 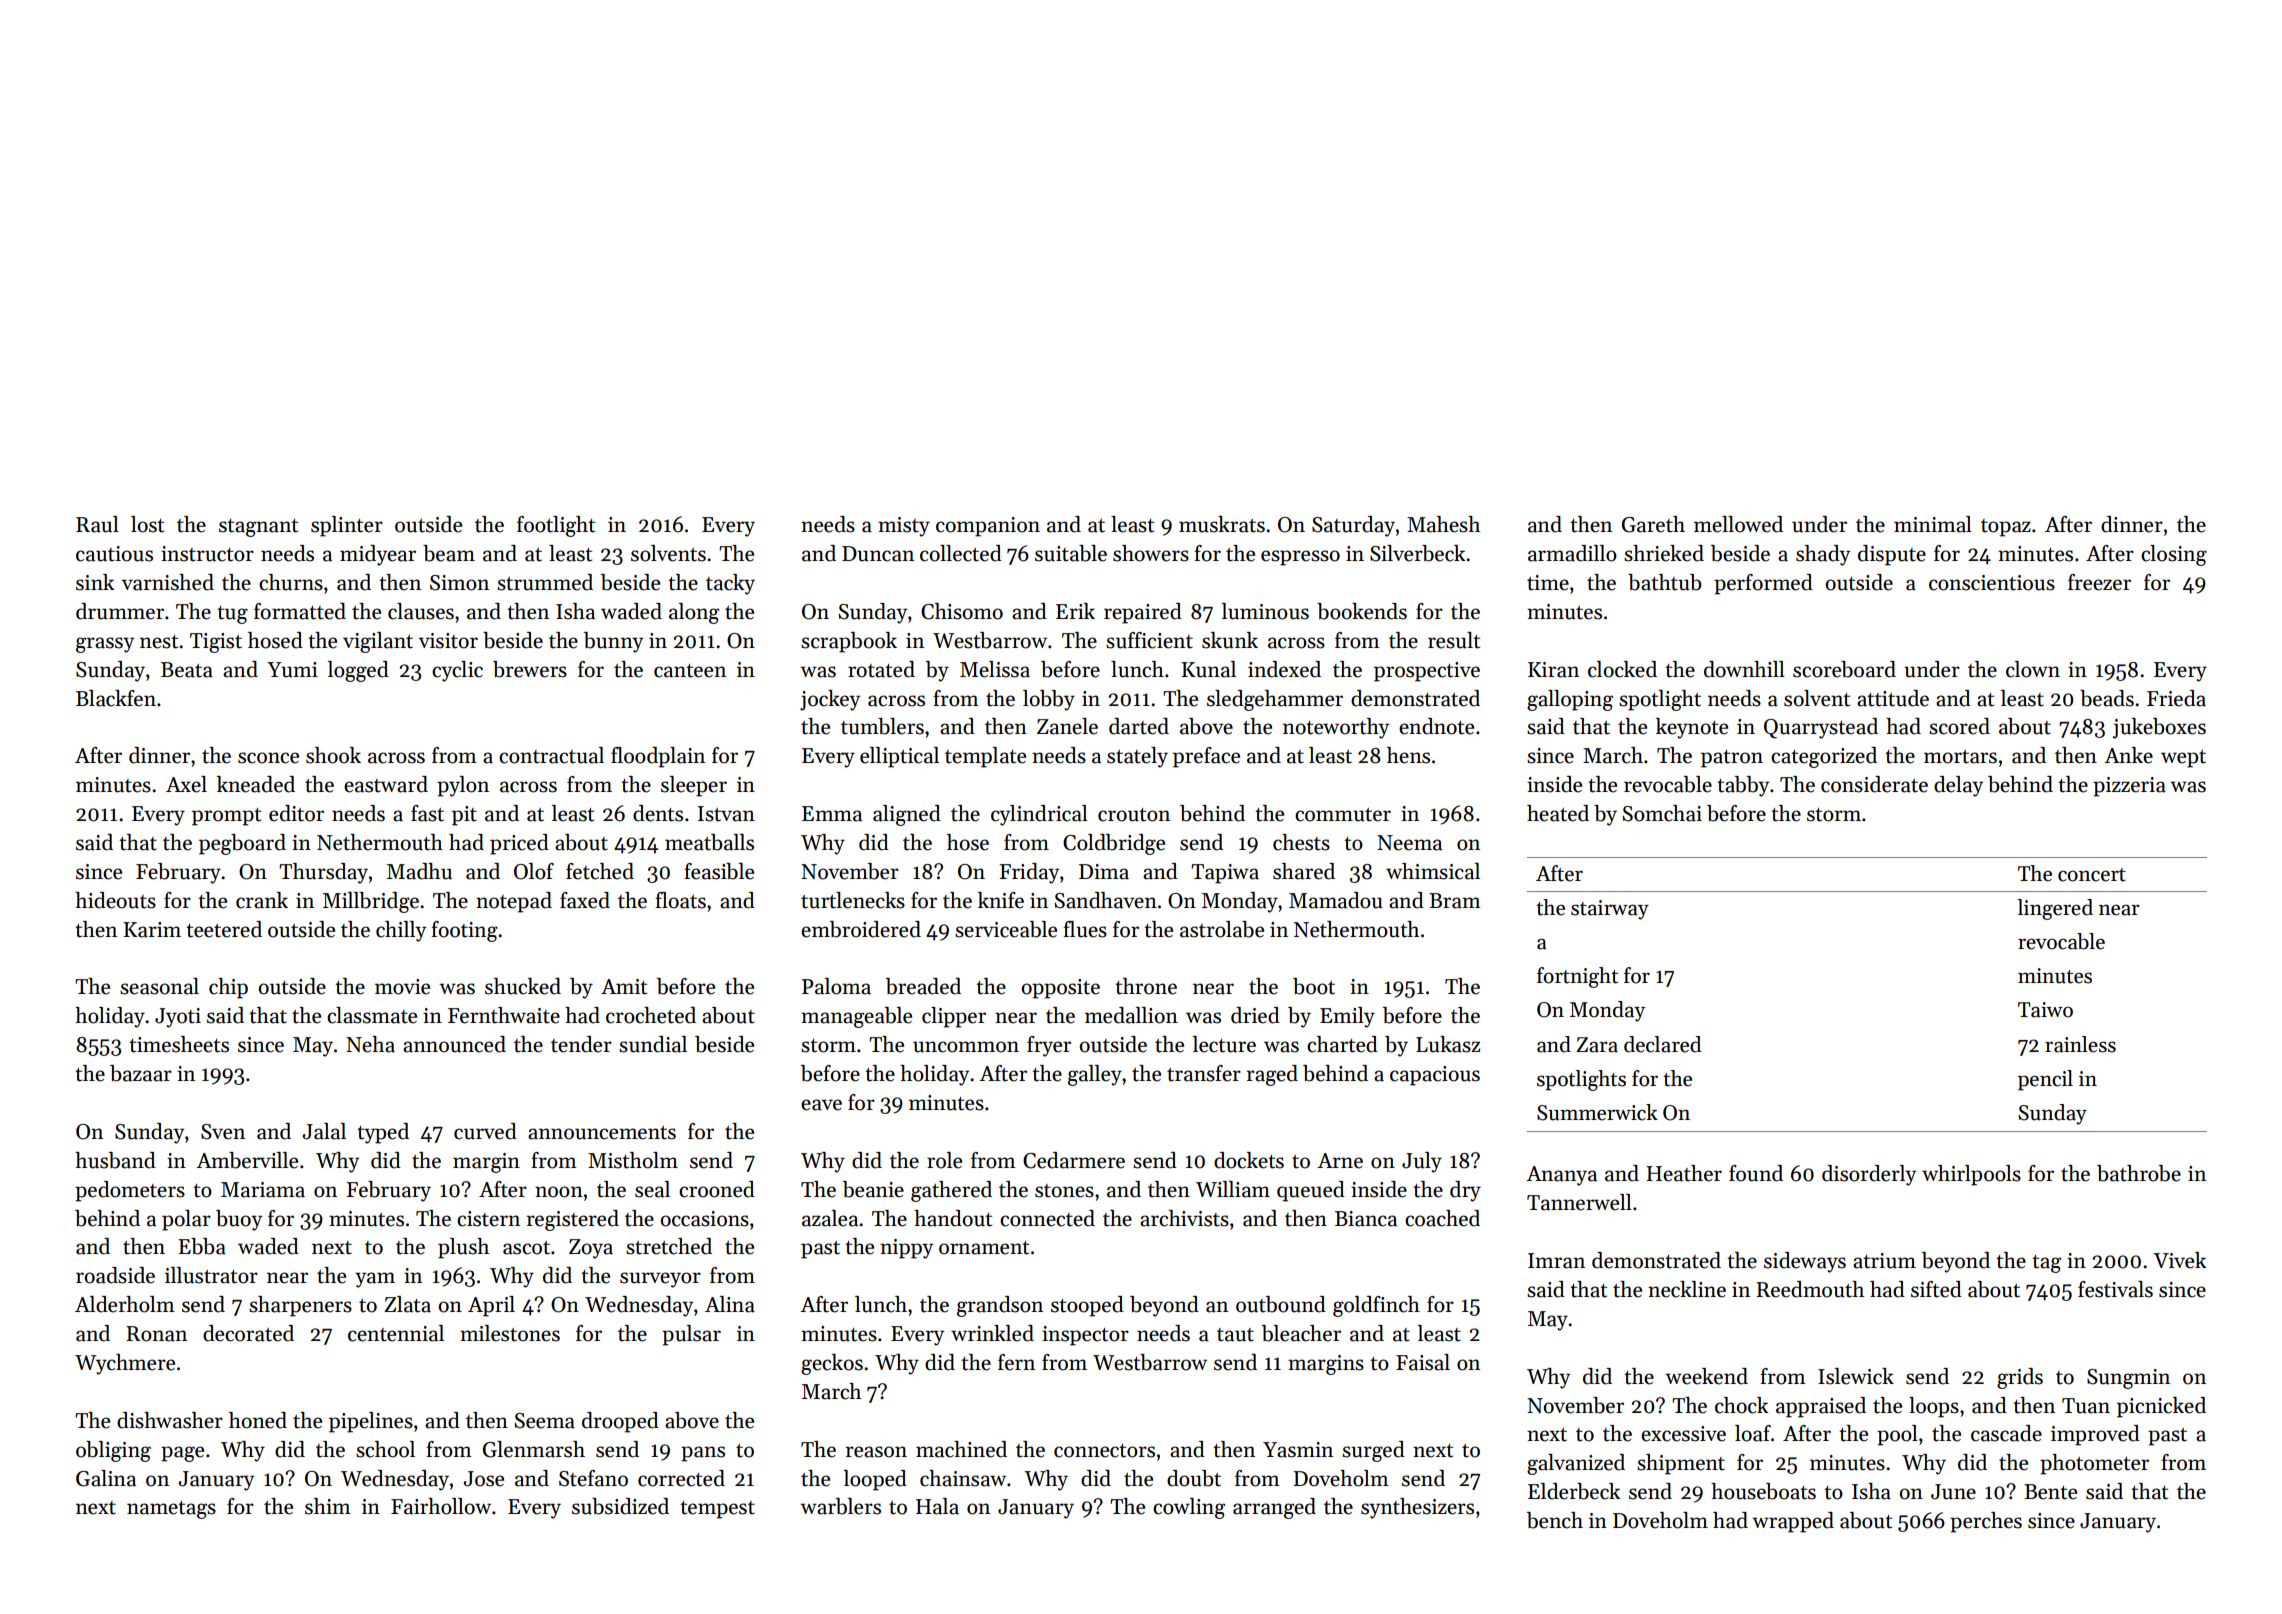 What do you see at coordinates (147, 524) in the document?
I see `lost` at bounding box center [147, 524].
